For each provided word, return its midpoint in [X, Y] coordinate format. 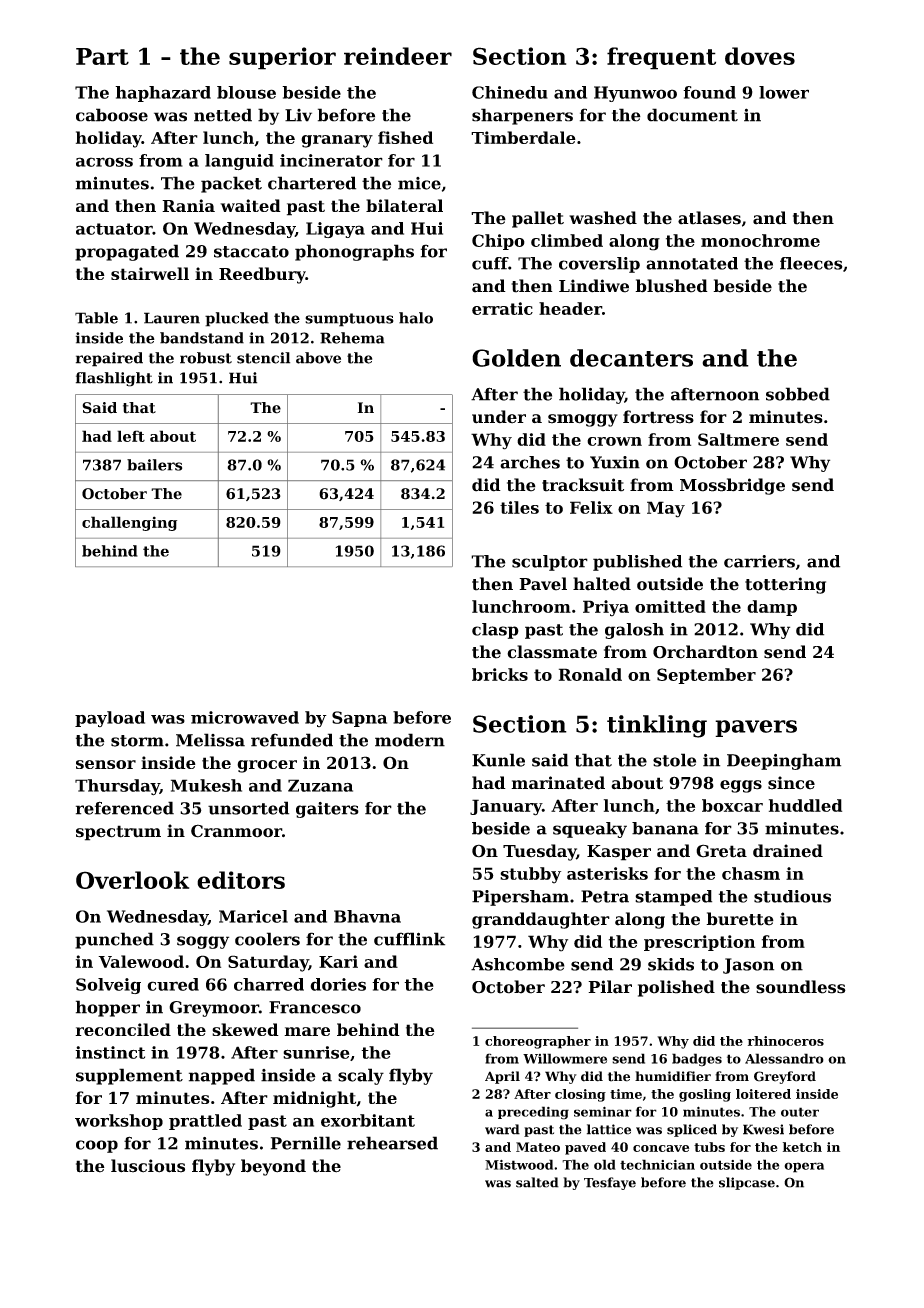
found [709, 92]
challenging [129, 523]
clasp [495, 631]
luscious [148, 1166]
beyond [273, 1167]
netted [223, 115]
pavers [756, 728]
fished [405, 137]
